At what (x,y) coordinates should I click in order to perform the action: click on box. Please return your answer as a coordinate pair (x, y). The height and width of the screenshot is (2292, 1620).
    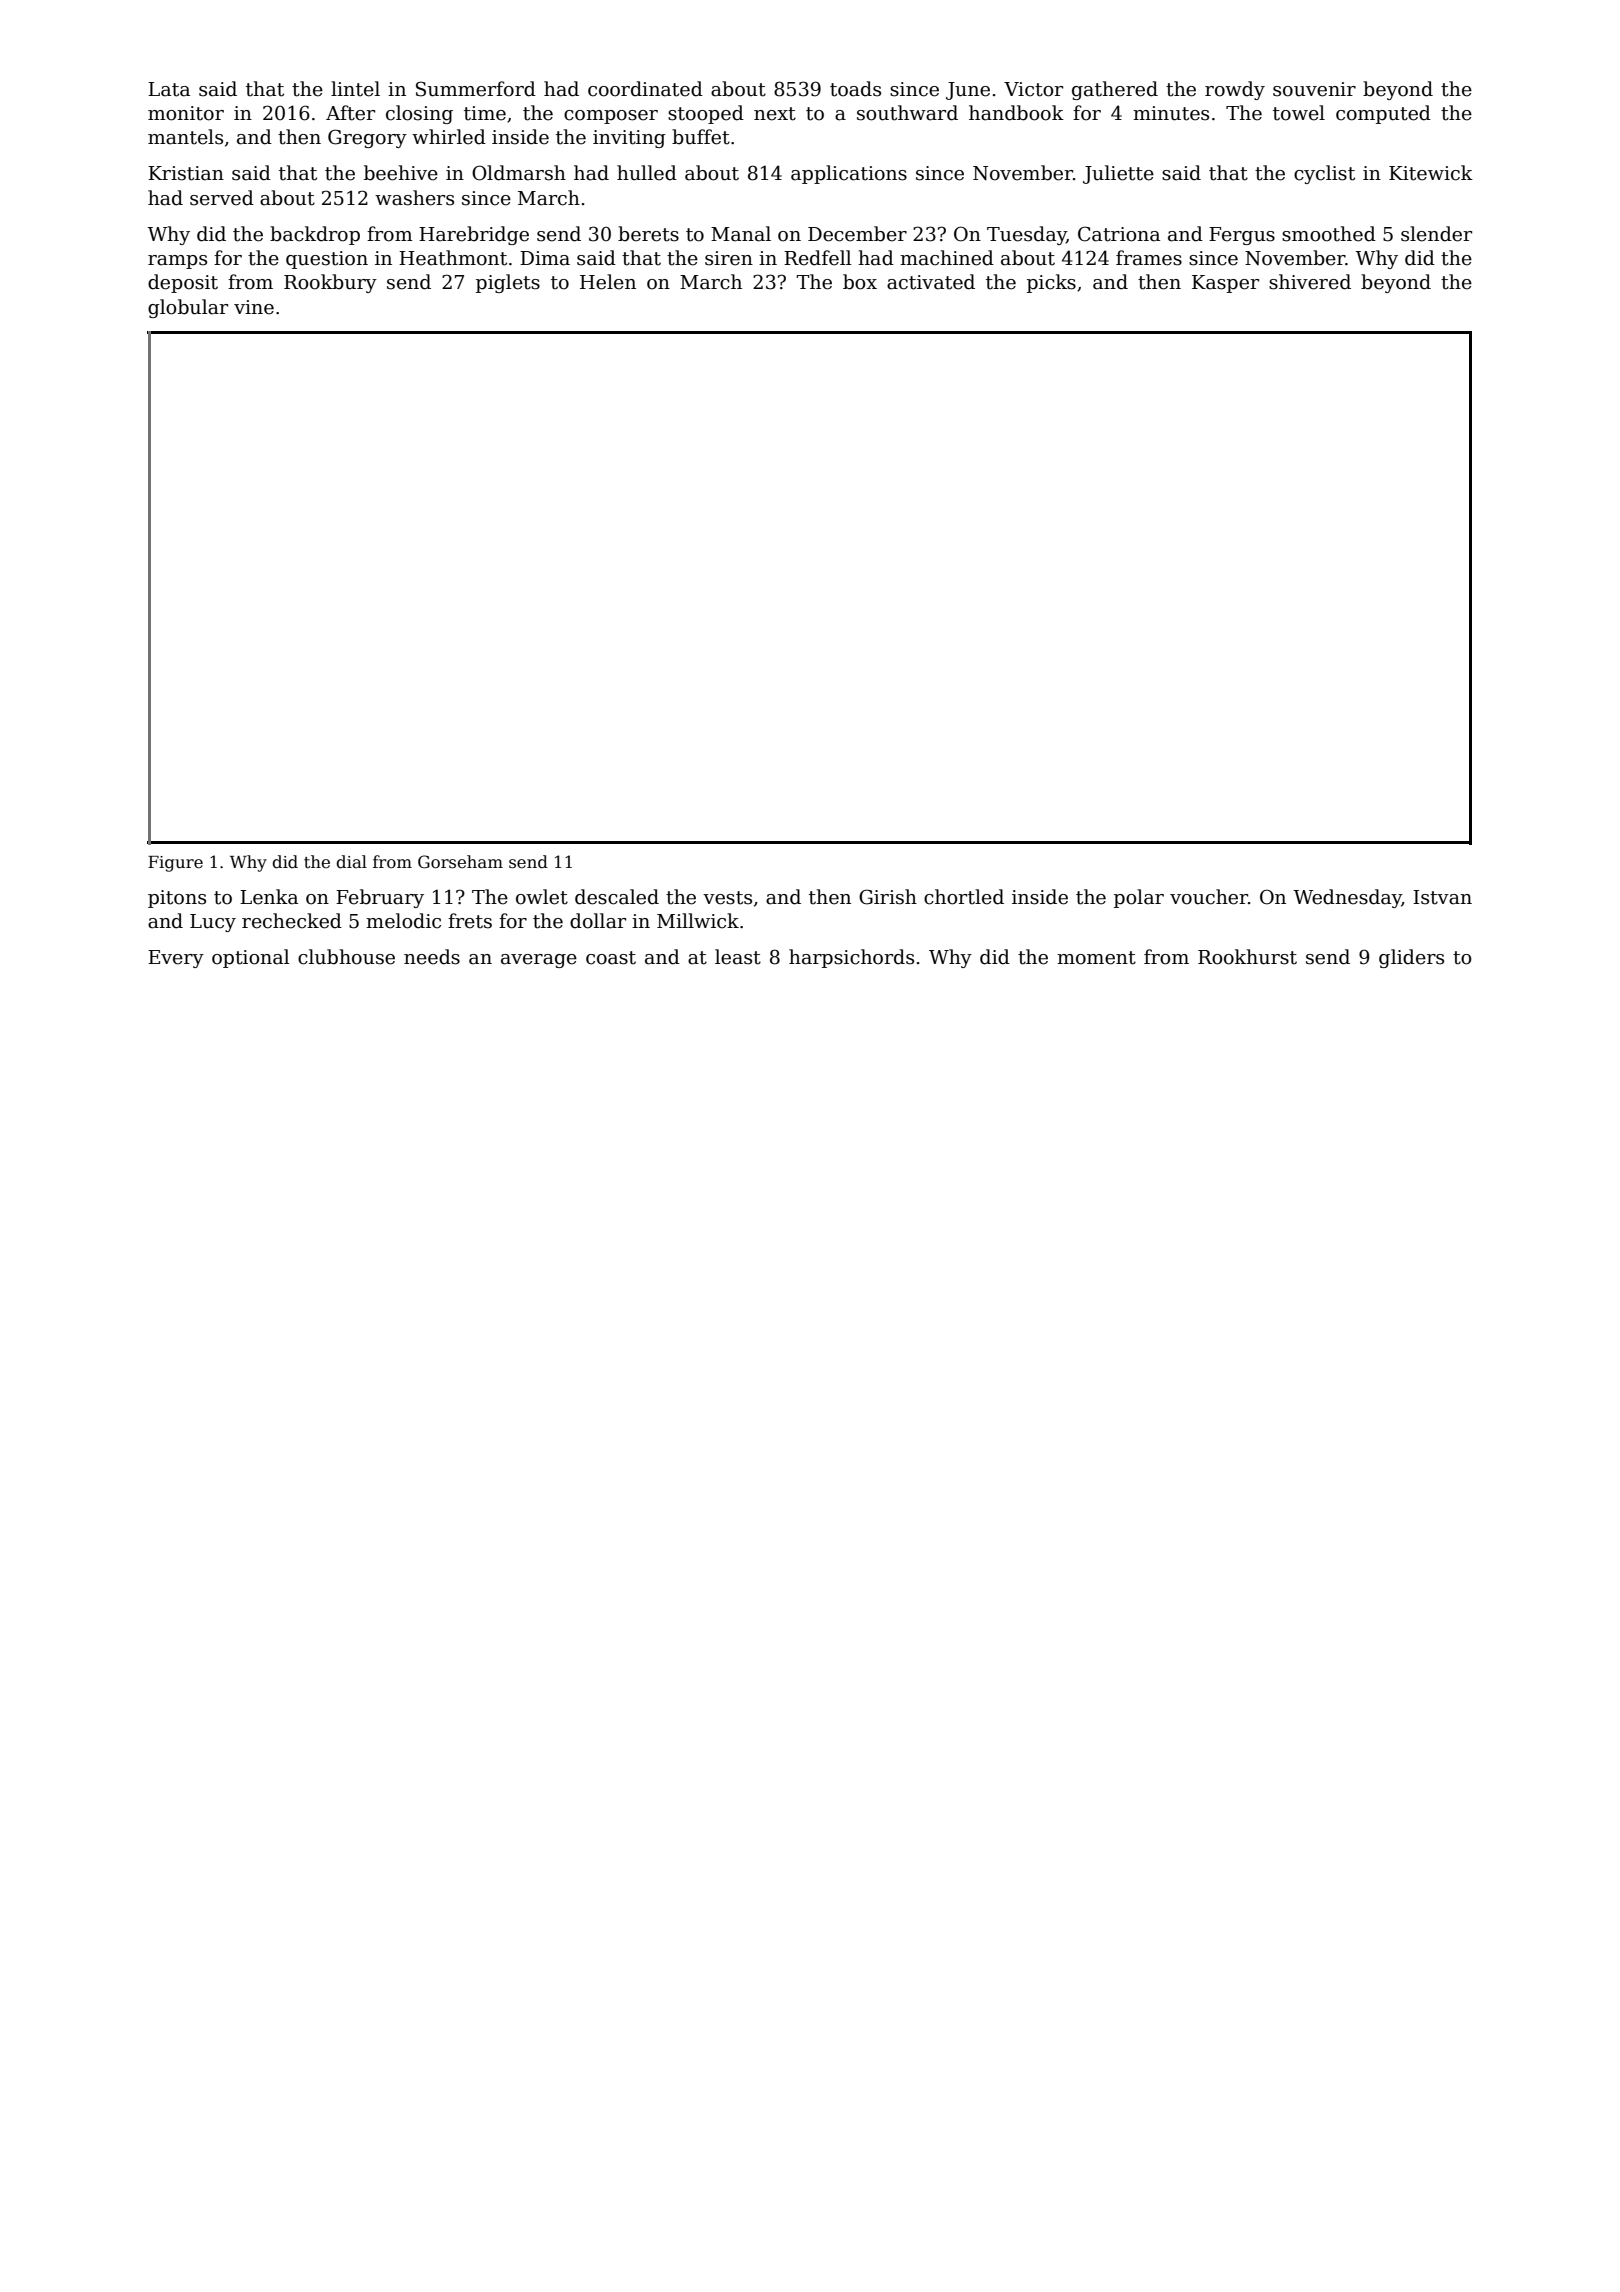
    Looking at the image, I should click on (860, 282).
